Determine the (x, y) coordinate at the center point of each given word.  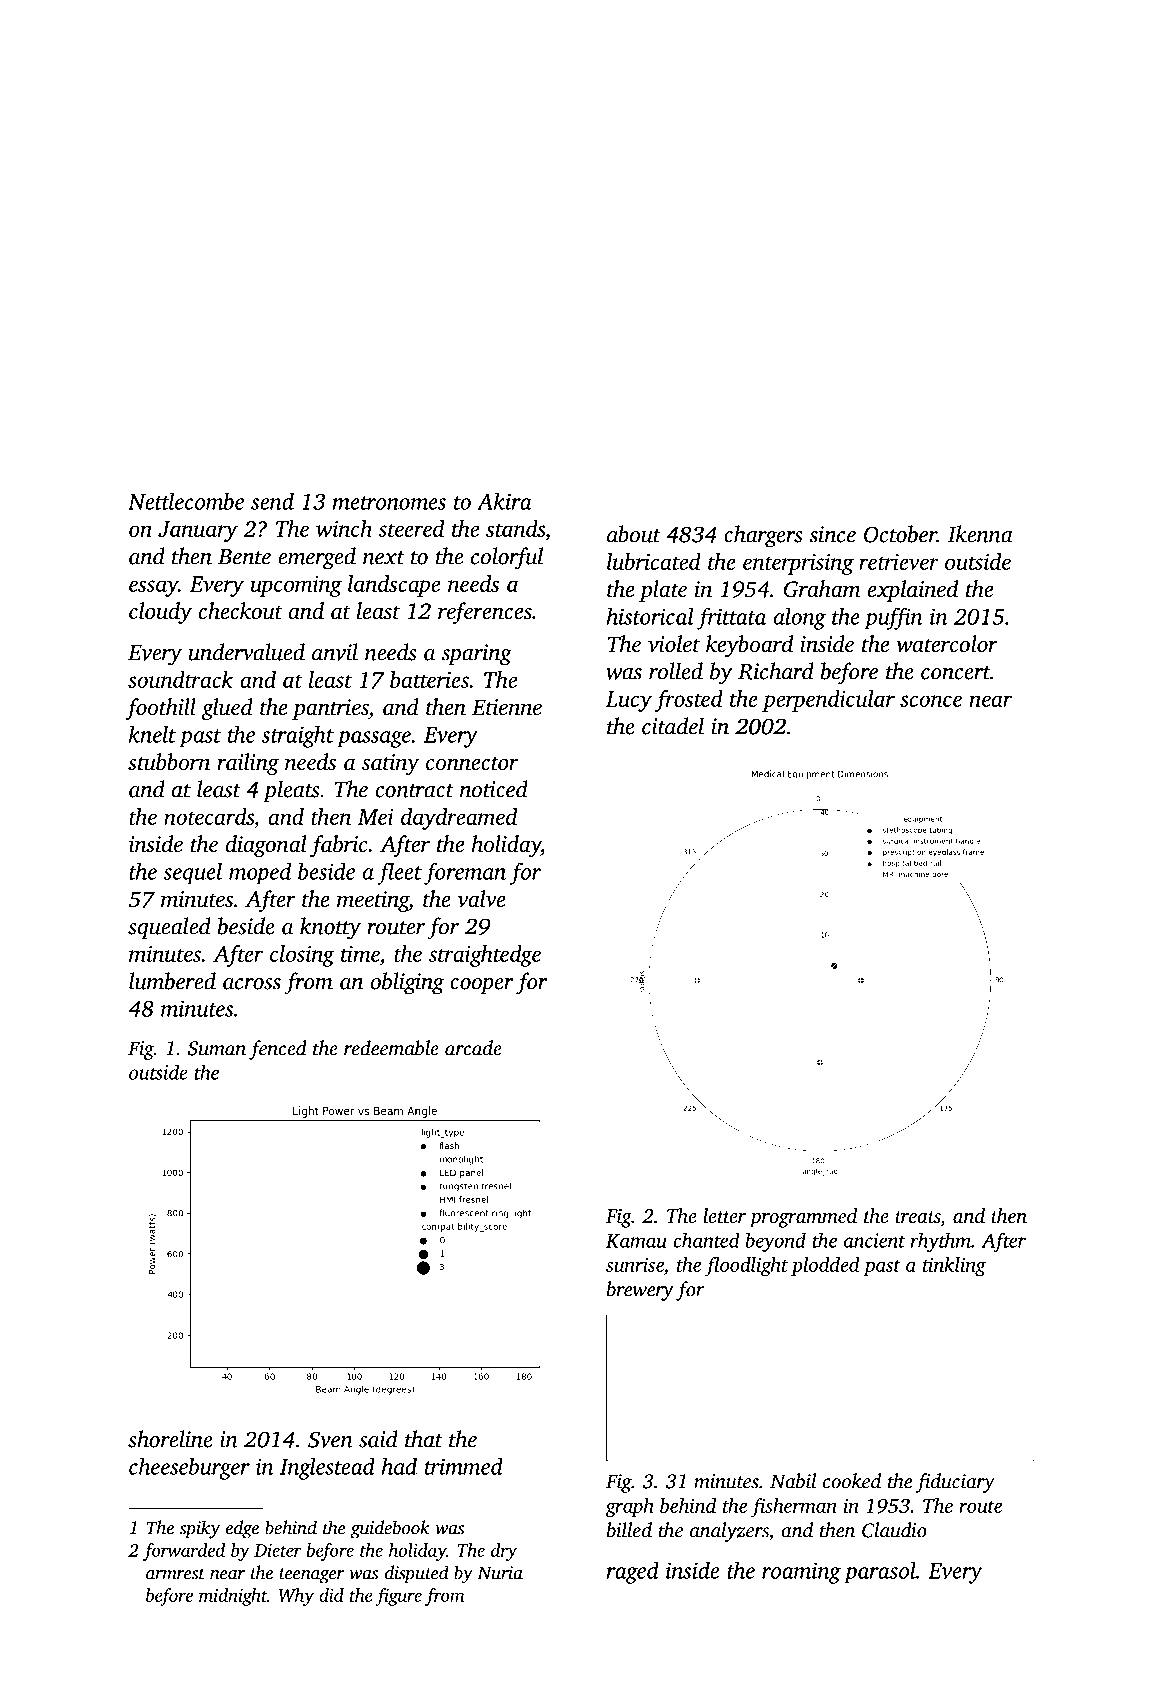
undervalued (247, 652)
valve (481, 899)
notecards (209, 816)
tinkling (954, 1267)
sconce (931, 701)
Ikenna (980, 534)
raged (633, 1573)
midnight (233, 1597)
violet (674, 644)
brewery (640, 1291)
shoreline (170, 1439)
